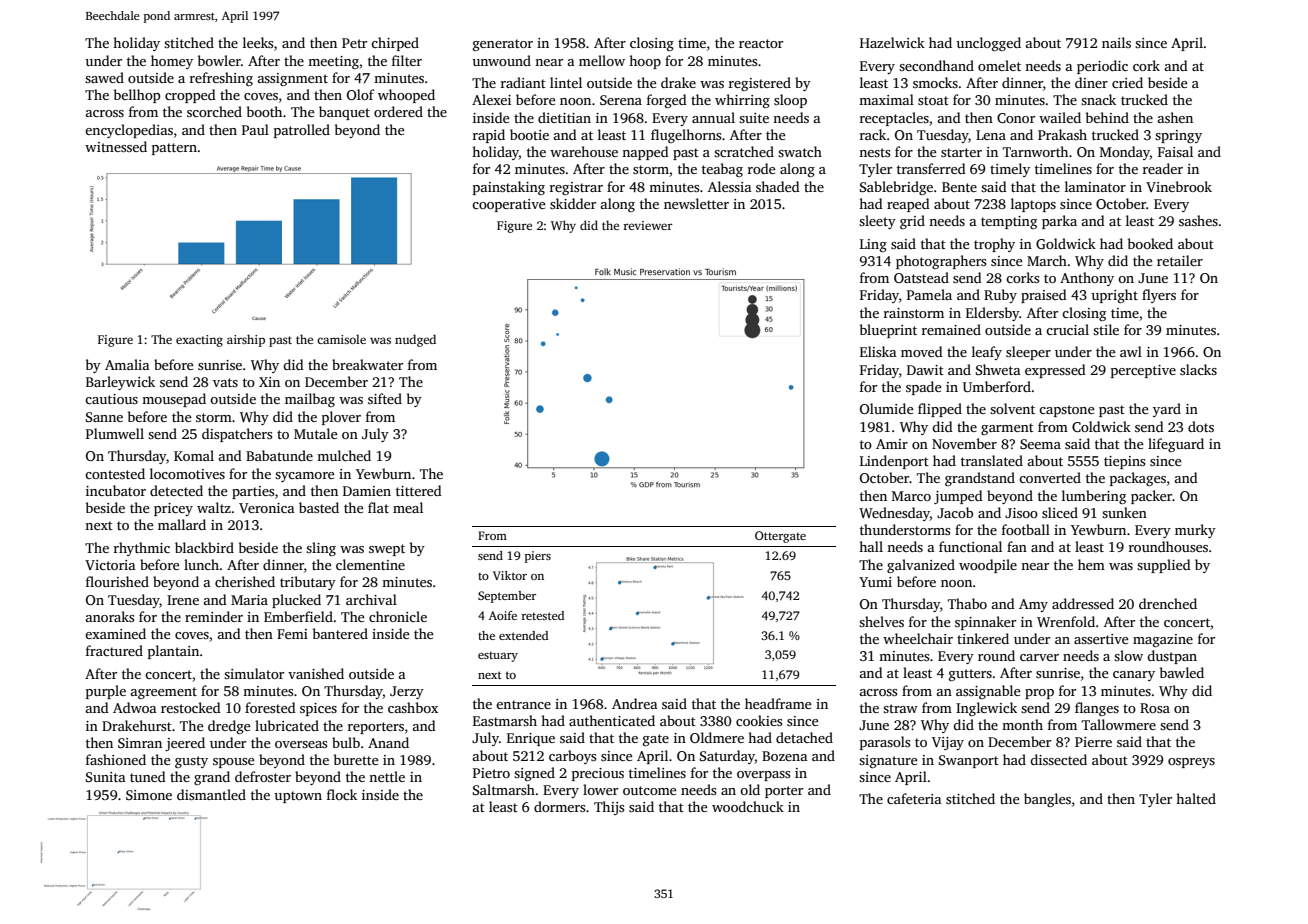 This screenshot has height=924, width=1308. I want to click on plucked, so click(296, 601).
